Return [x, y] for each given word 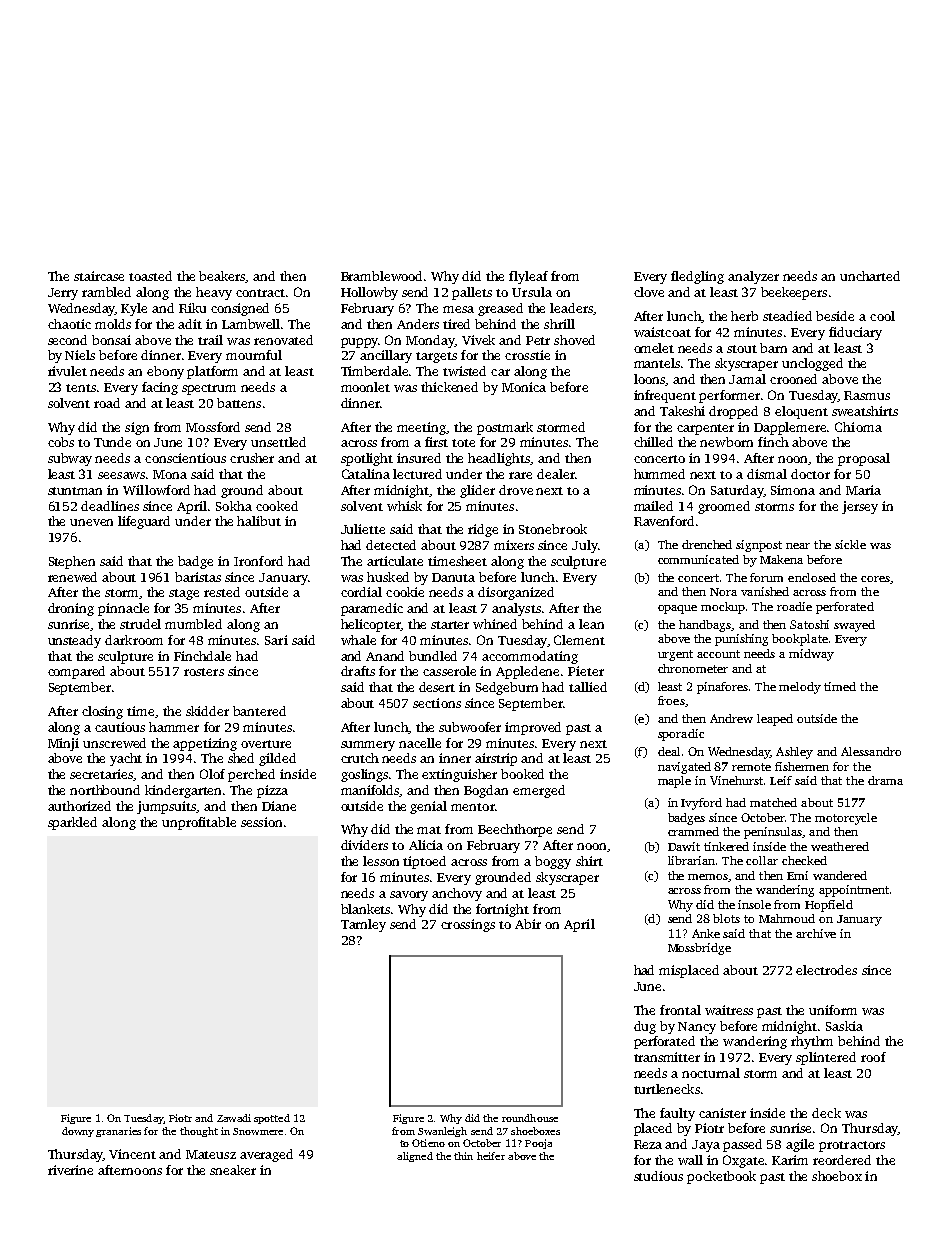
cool [882, 316]
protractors [852, 1146]
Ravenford [664, 521]
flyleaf [528, 277]
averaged [266, 1155]
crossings [468, 925]
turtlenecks [667, 1089]
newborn [726, 442]
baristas [198, 577]
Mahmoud [787, 918]
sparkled [72, 823]
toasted [150, 276]
